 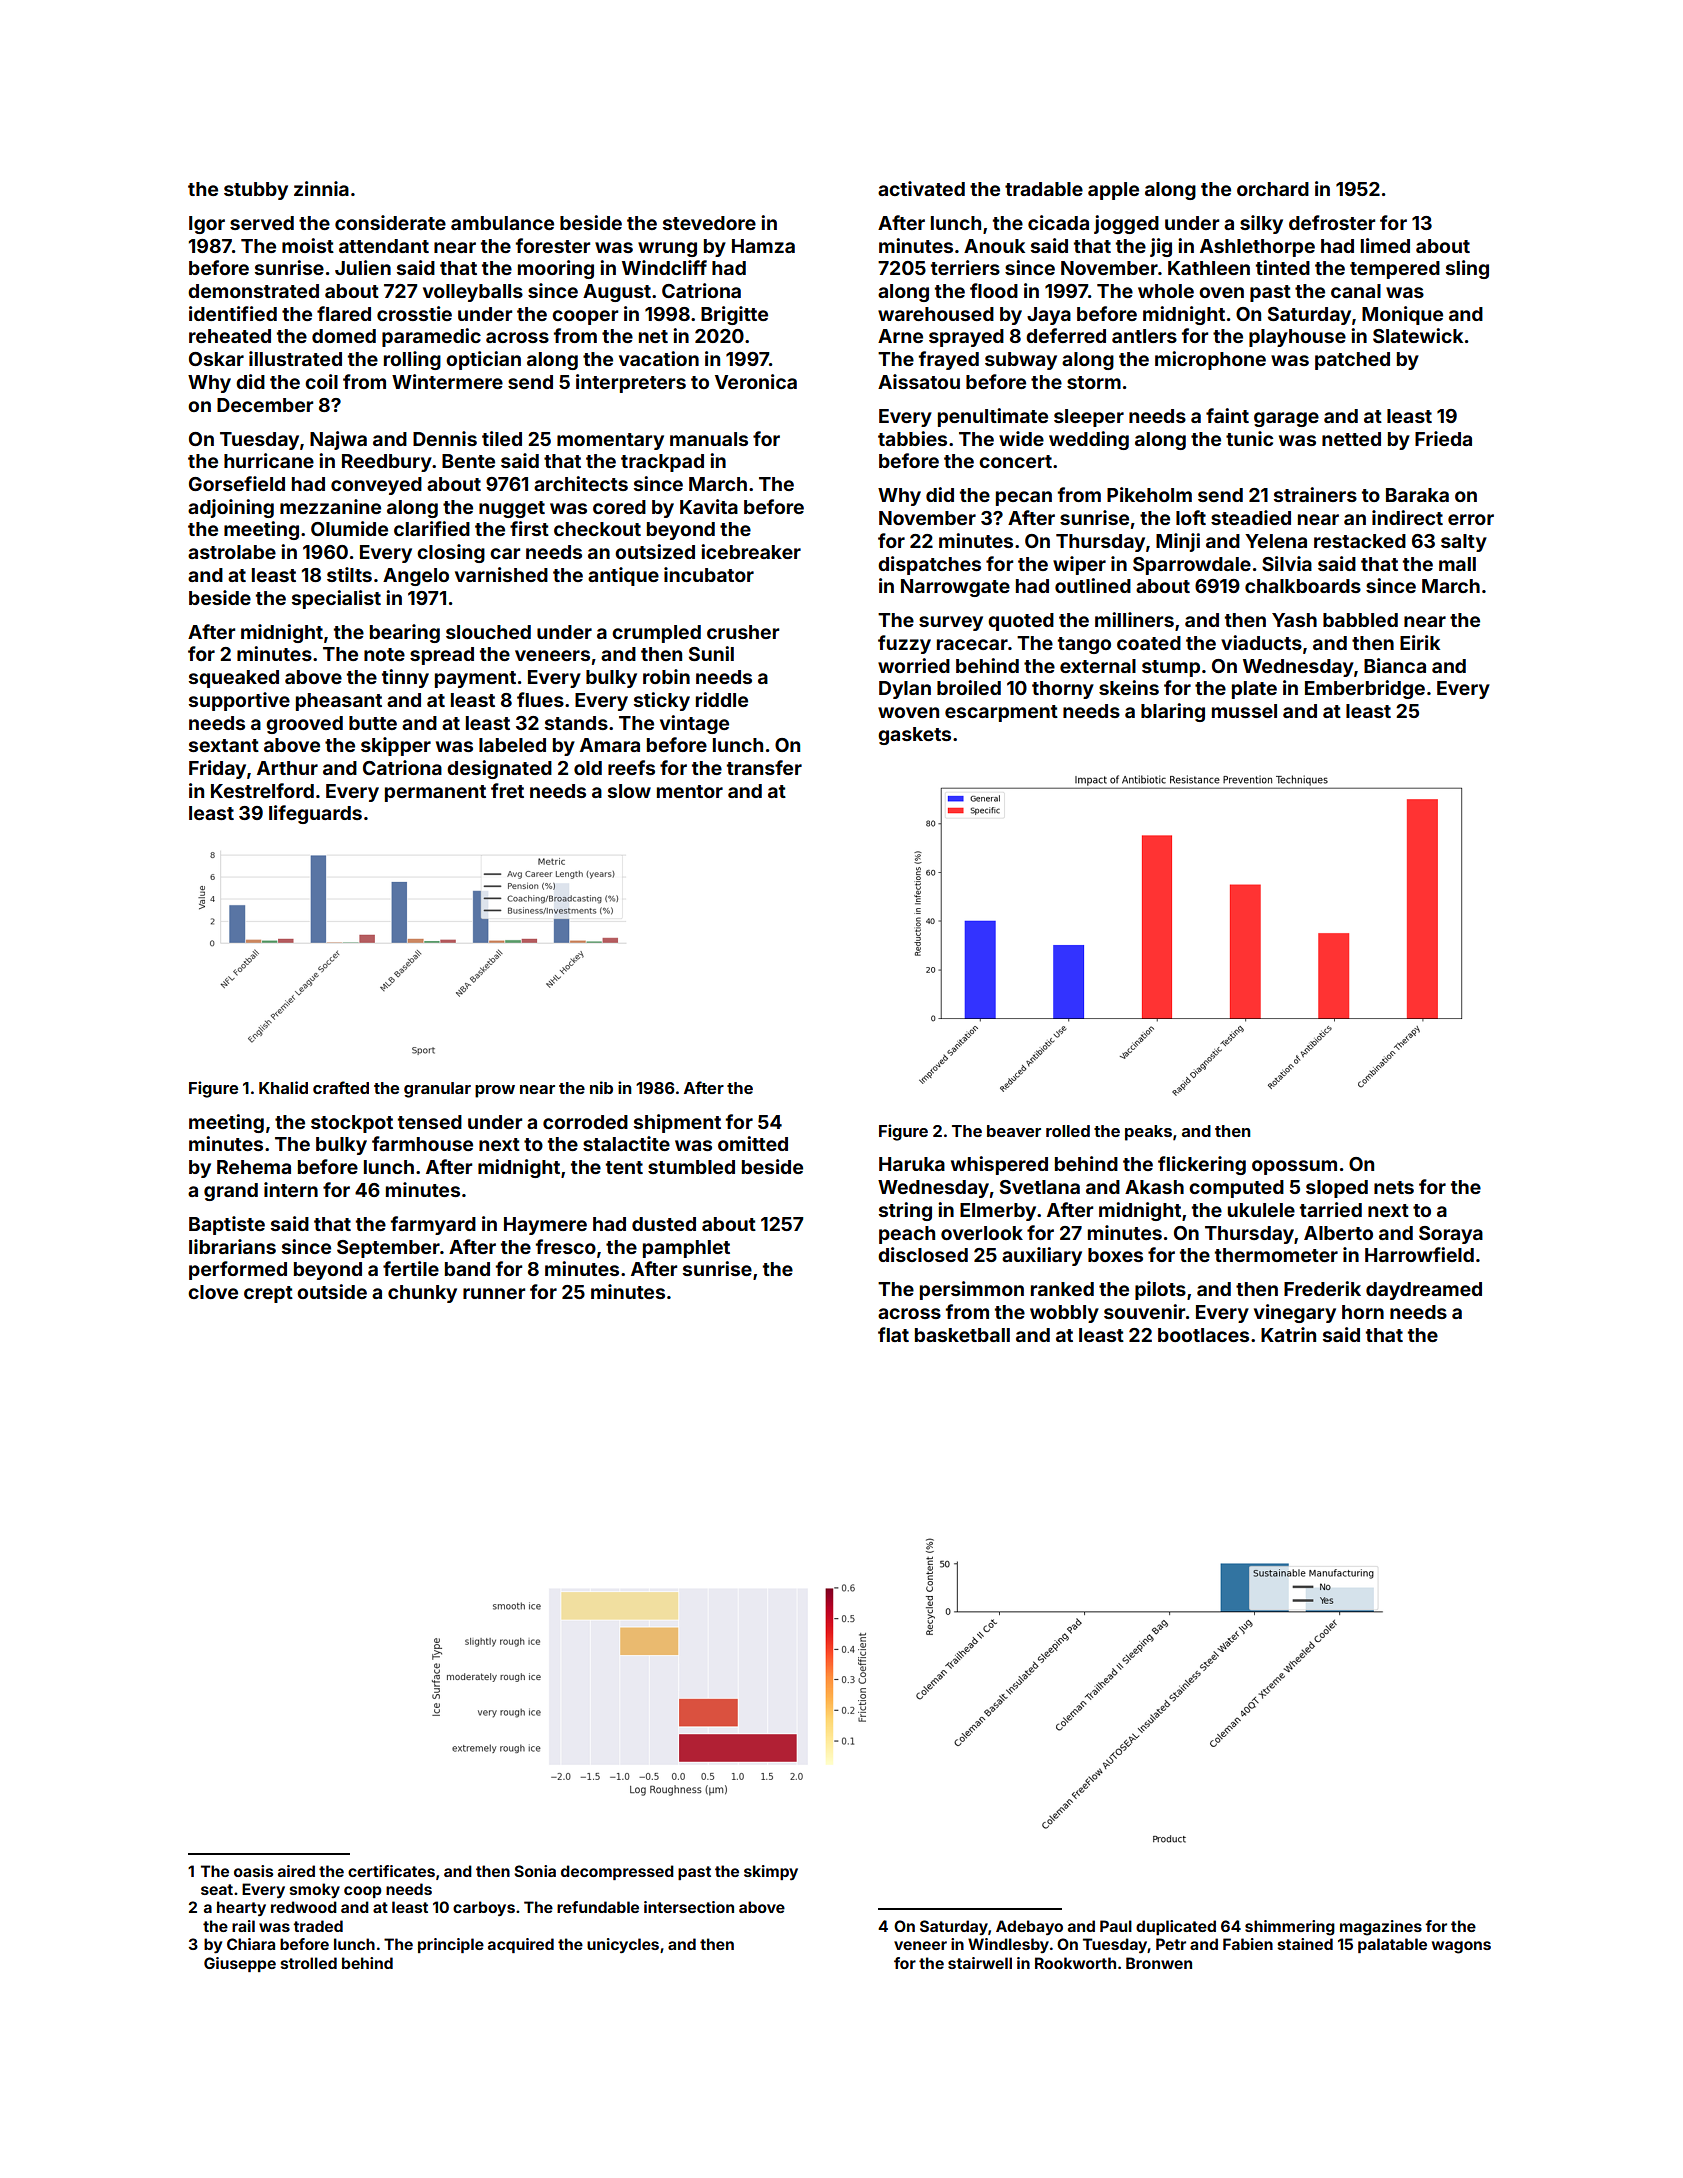 I want to click on pamphlet, so click(x=686, y=1249).
